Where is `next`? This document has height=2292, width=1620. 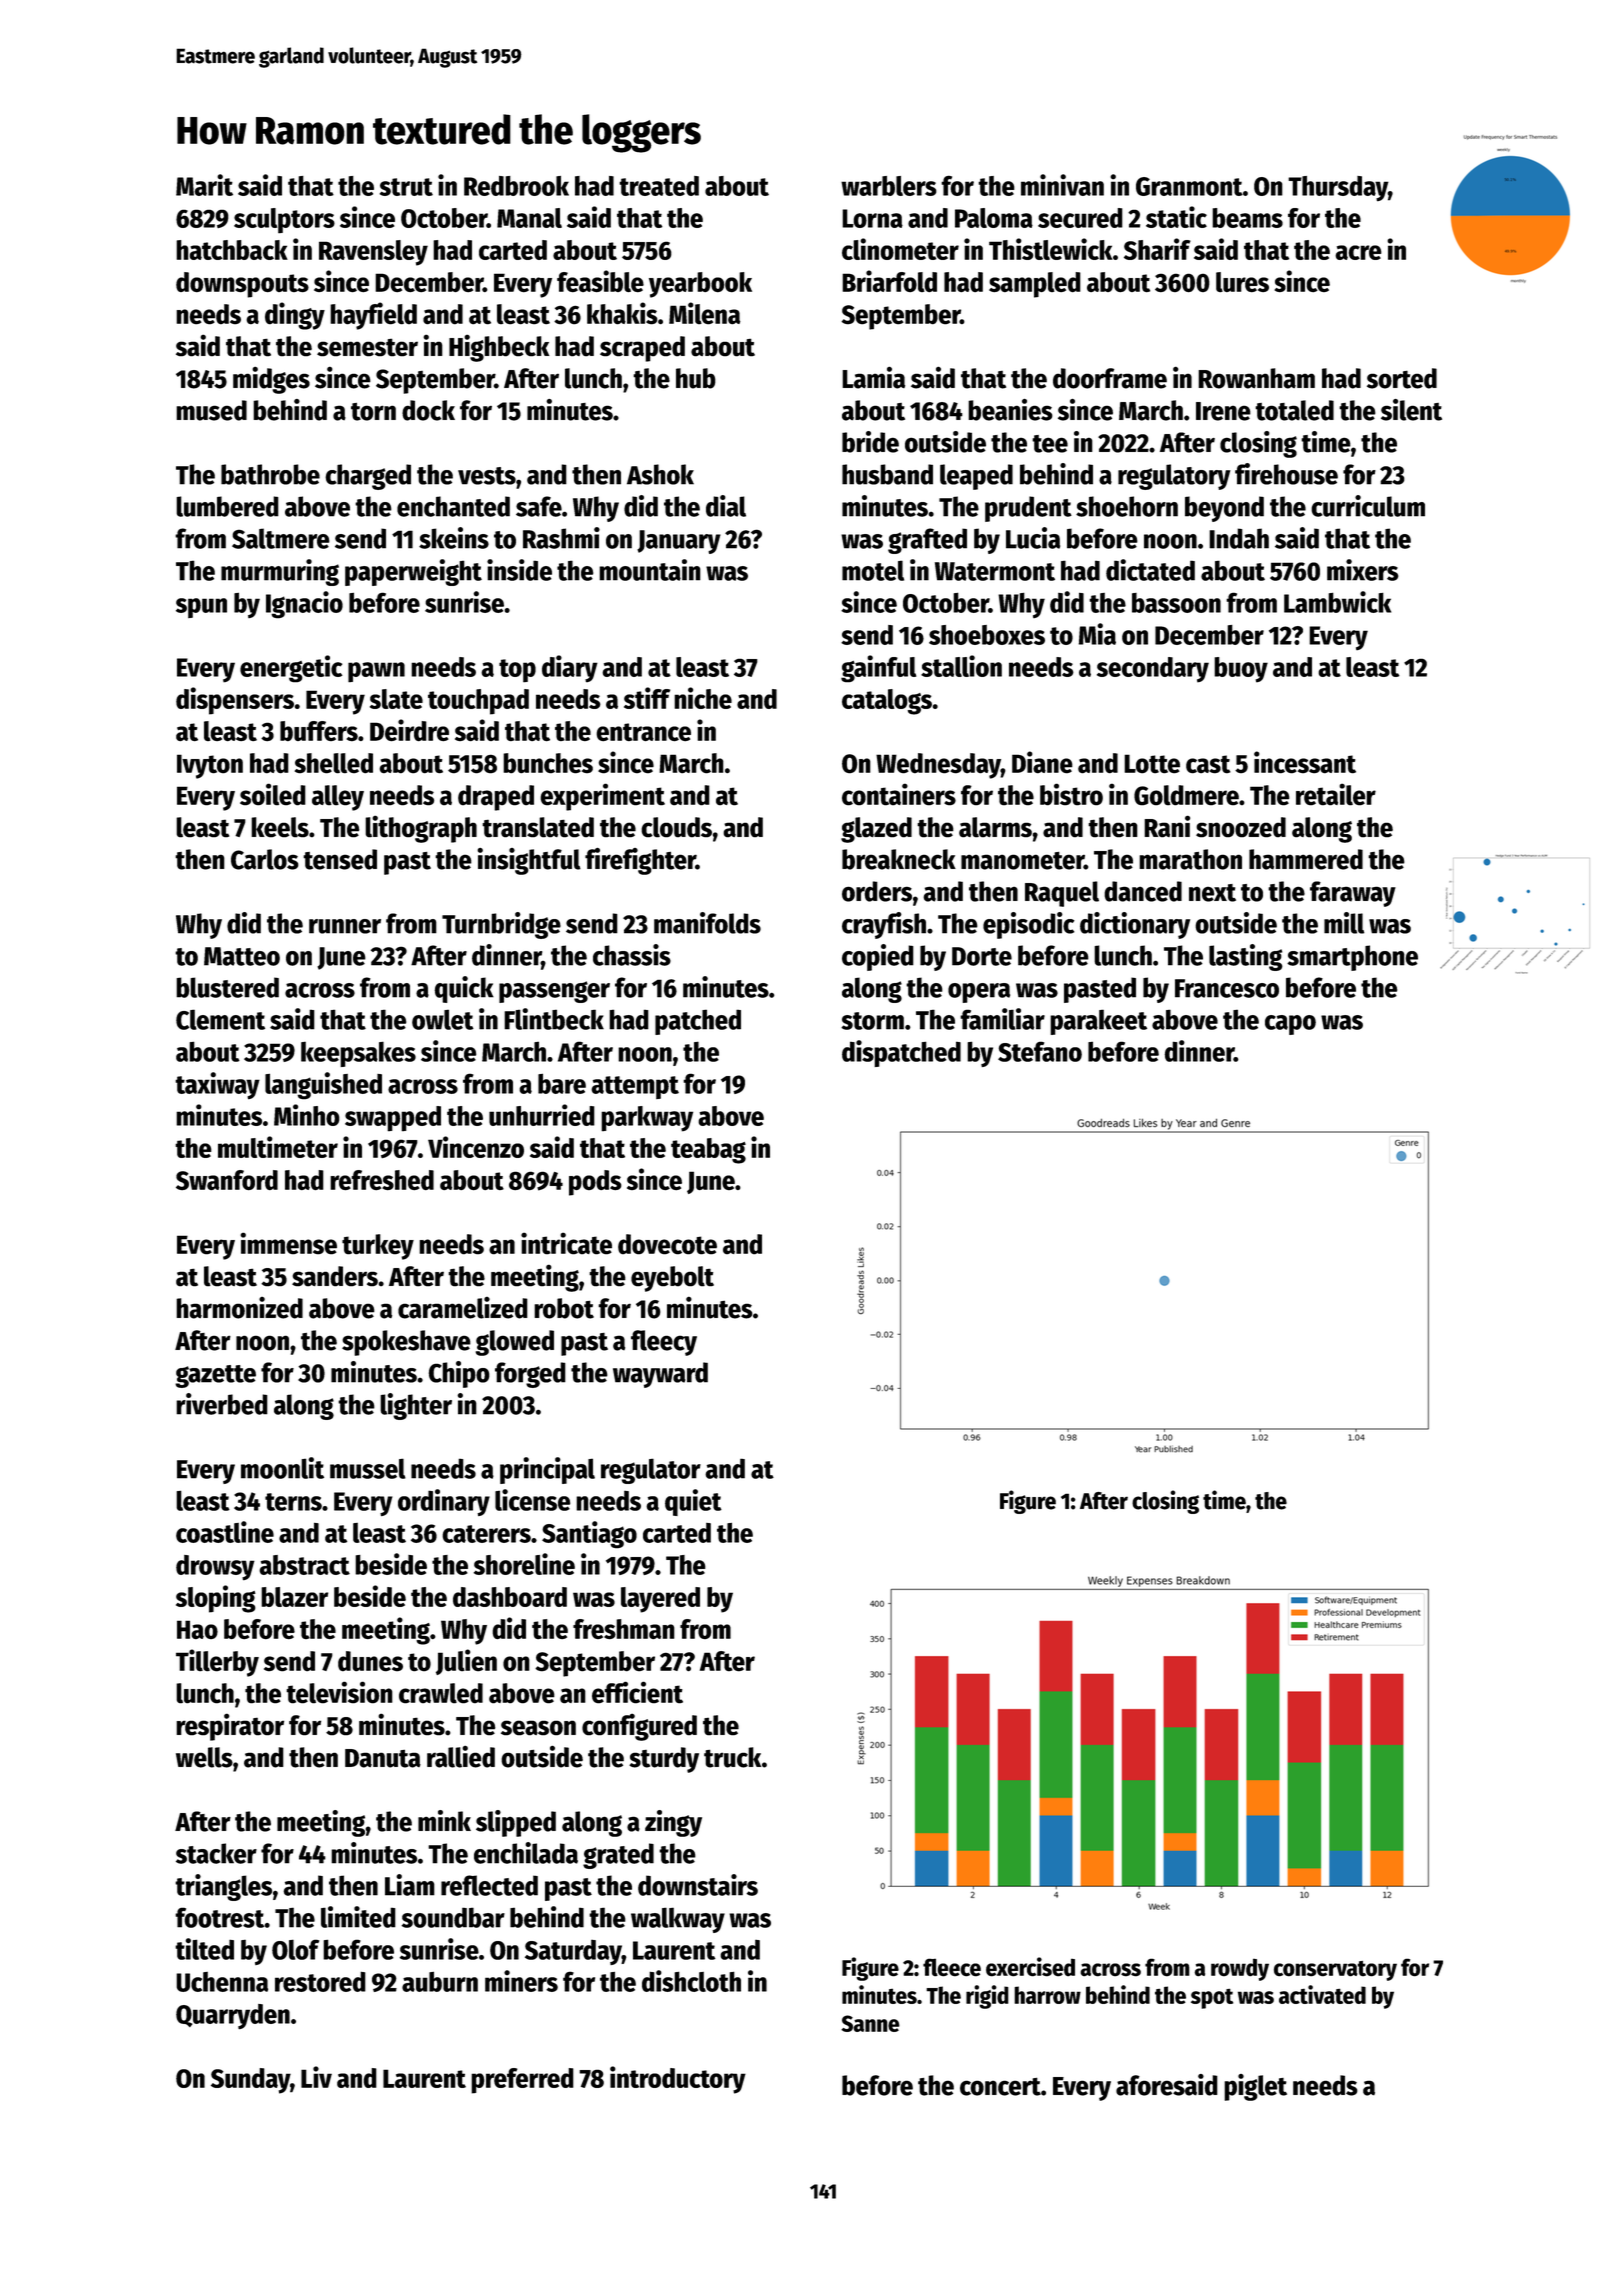 next is located at coordinates (1212, 893).
